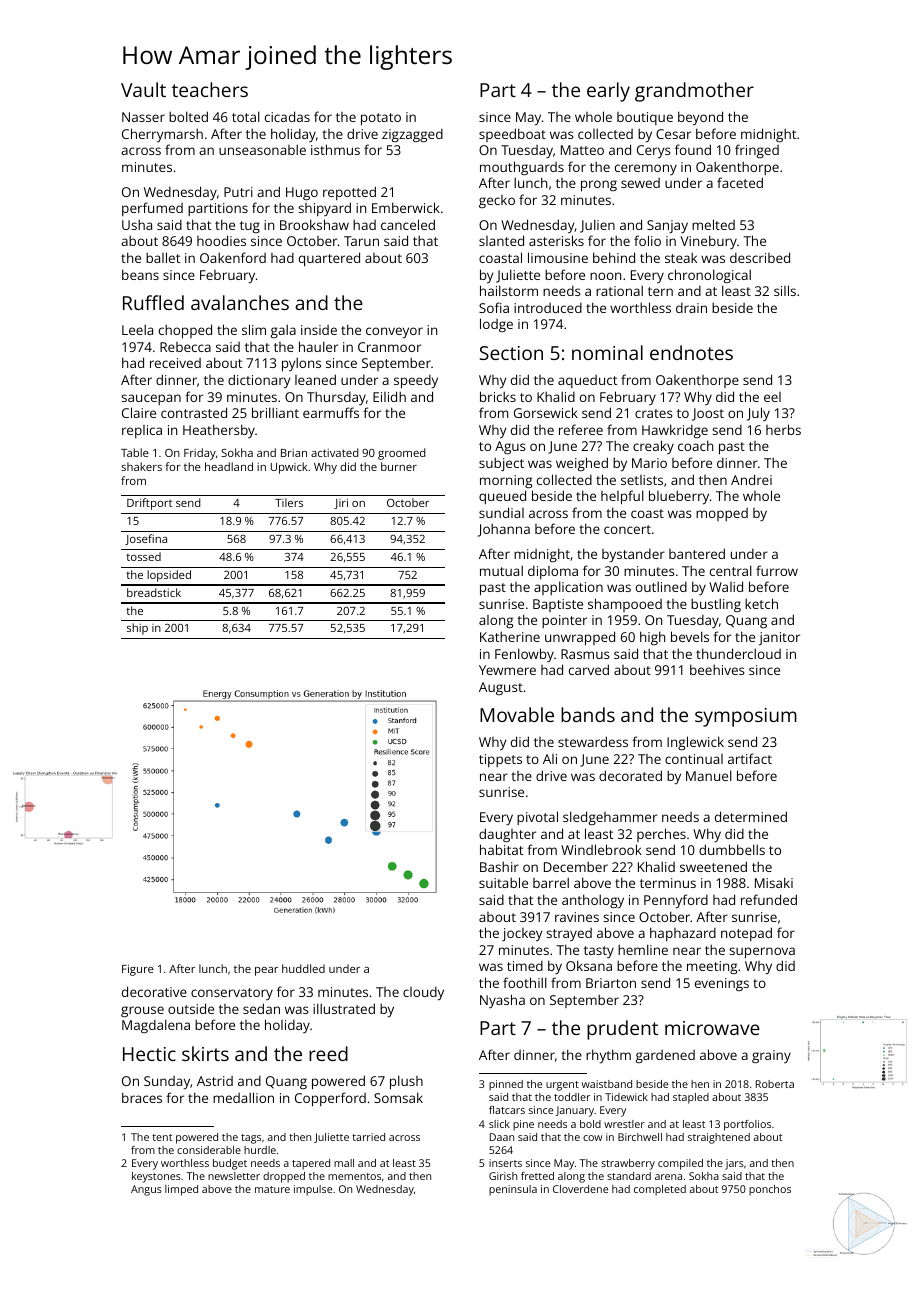 The width and height of the image is (924, 1308). Describe the element at coordinates (221, 240) in the image. I see `hoodies` at that location.
